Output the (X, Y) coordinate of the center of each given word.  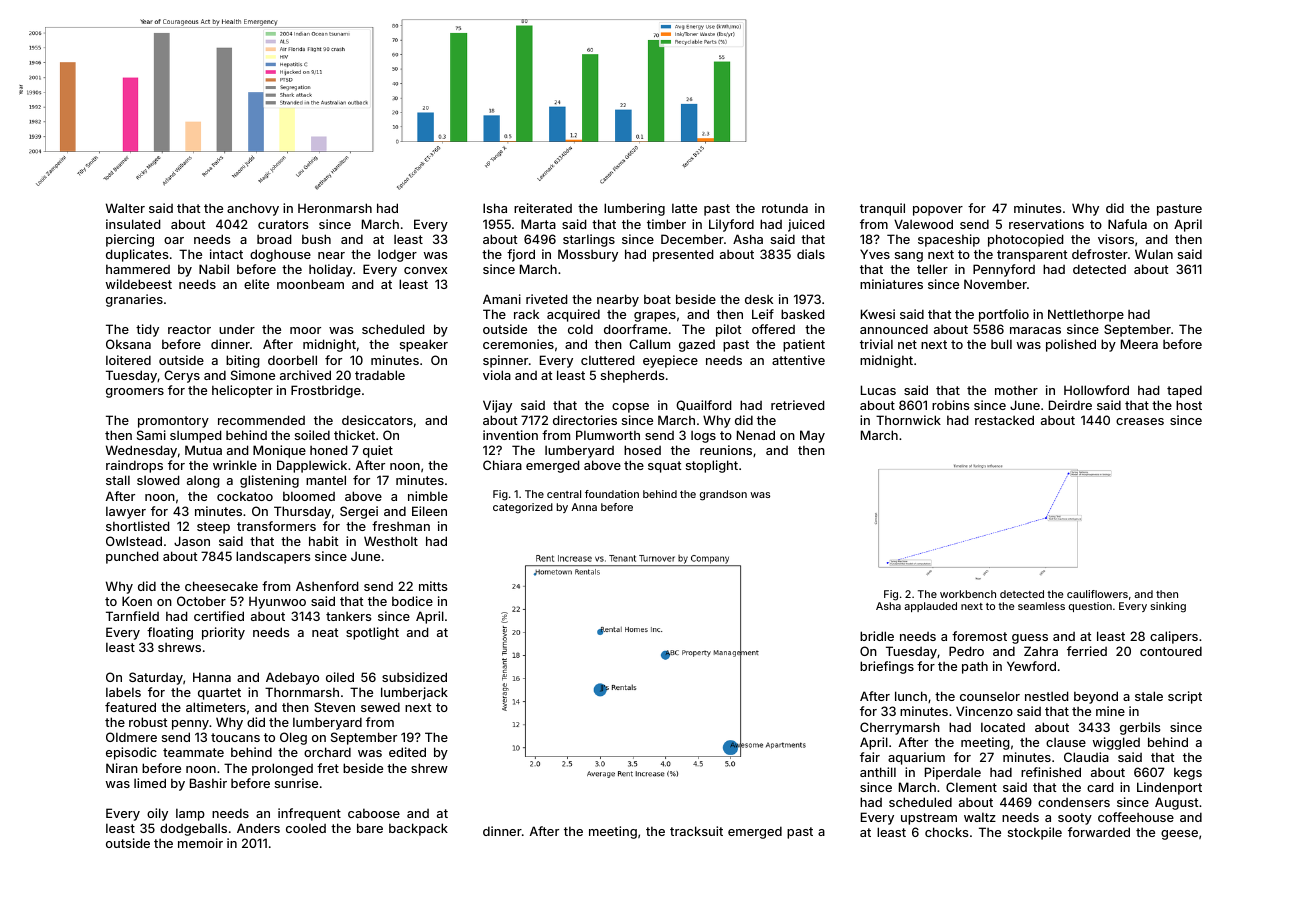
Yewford (1031, 666)
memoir (200, 843)
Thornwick (908, 420)
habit (324, 541)
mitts (433, 586)
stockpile (1035, 833)
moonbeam (310, 284)
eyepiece (670, 361)
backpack (418, 829)
